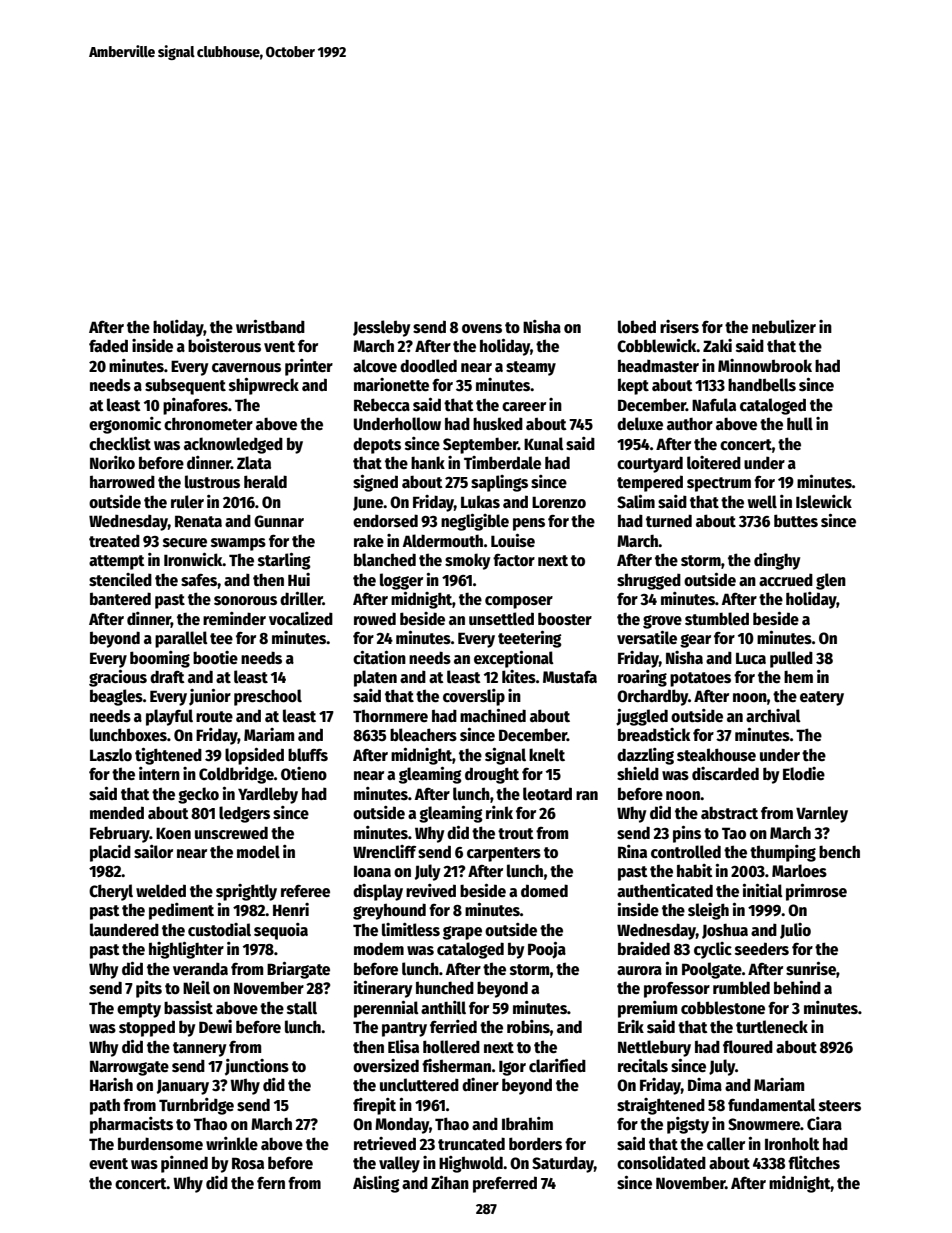  I want to click on stall, so click(302, 1007).
